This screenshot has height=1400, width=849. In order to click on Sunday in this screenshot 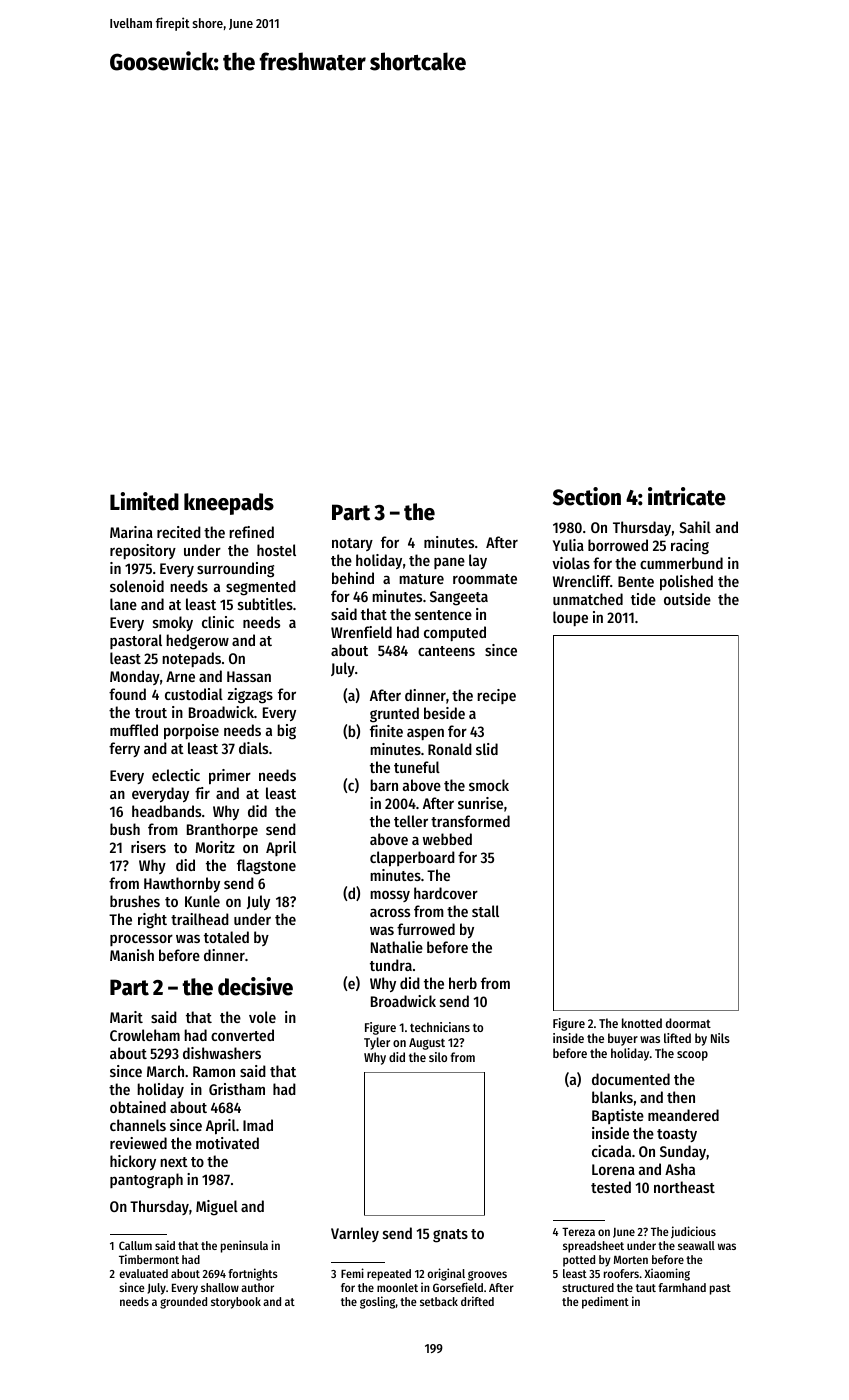, I will do `click(683, 1152)`.
